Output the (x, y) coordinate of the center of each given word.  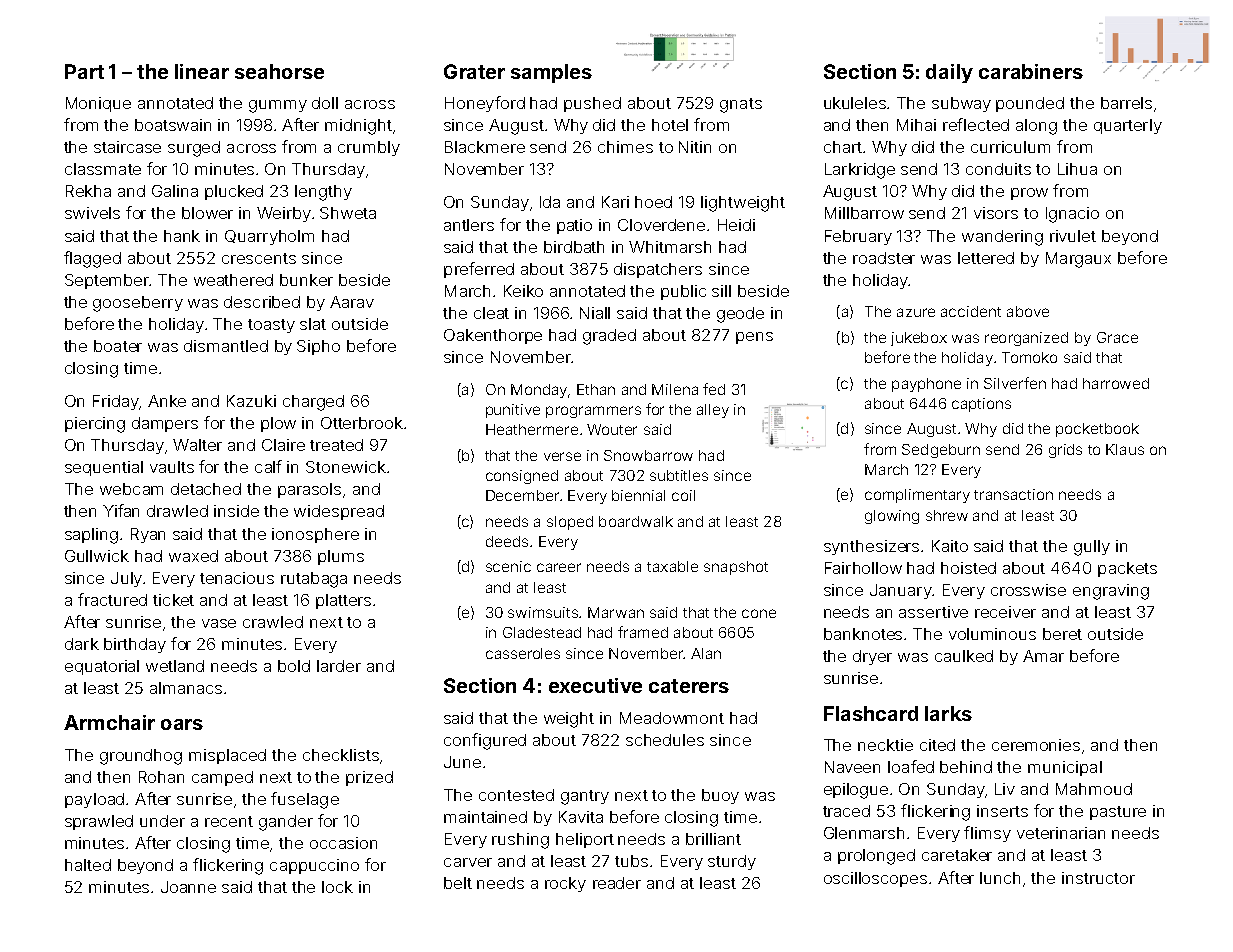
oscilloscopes (875, 879)
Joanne (188, 887)
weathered (233, 280)
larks (948, 713)
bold (294, 666)
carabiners (1031, 71)
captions (981, 405)
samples (551, 73)
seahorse (279, 71)
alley (713, 411)
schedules (665, 740)
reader (617, 883)
